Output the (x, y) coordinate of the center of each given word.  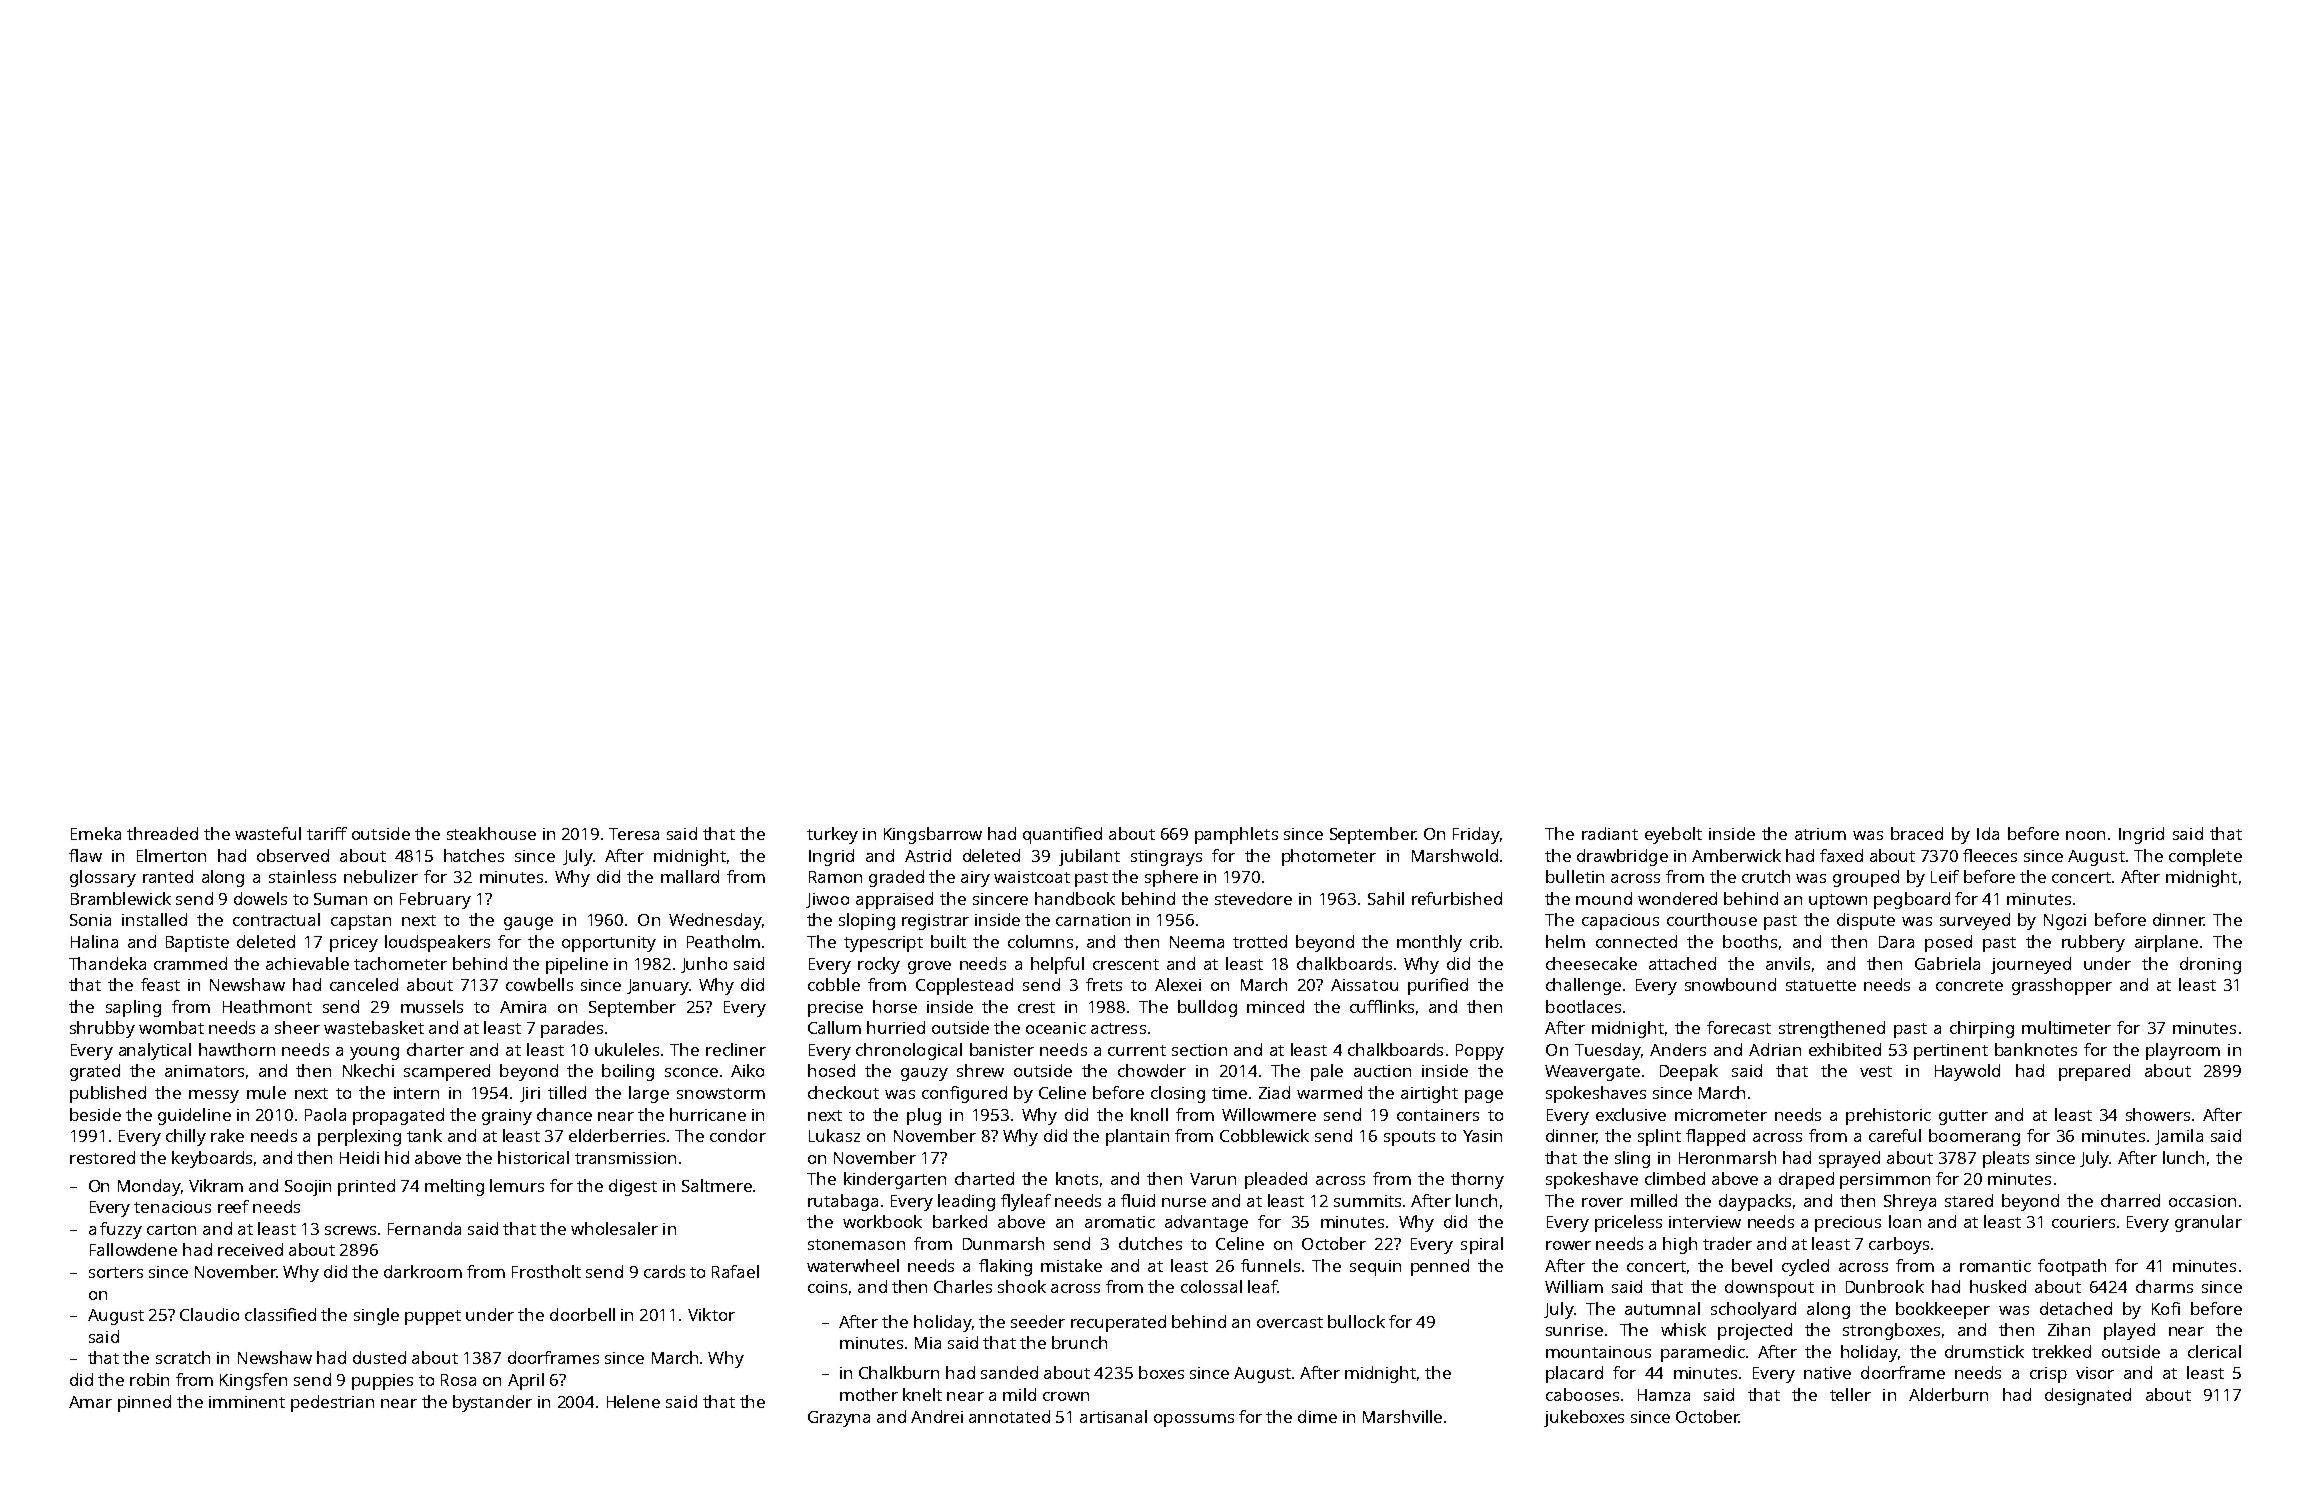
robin (149, 1379)
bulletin (1575, 876)
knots (1077, 1178)
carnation (1093, 920)
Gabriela (1947, 963)
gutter (1963, 1117)
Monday (149, 1187)
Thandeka (107, 963)
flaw (85, 855)
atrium (1820, 834)
